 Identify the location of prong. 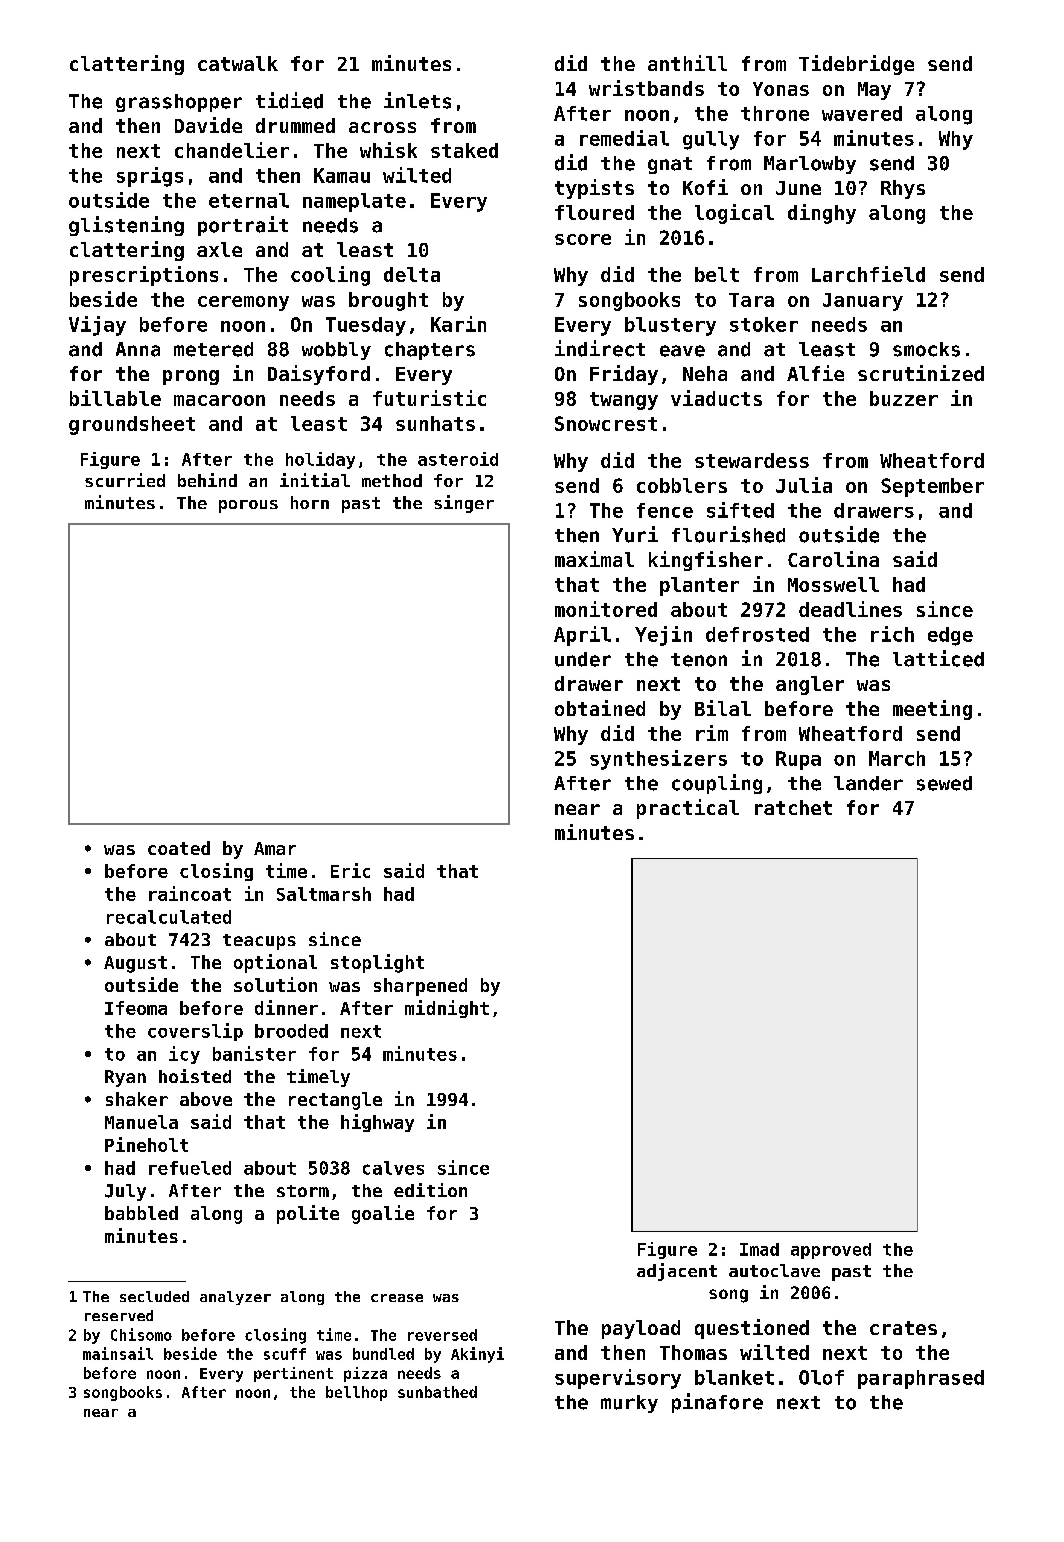
(191, 377).
